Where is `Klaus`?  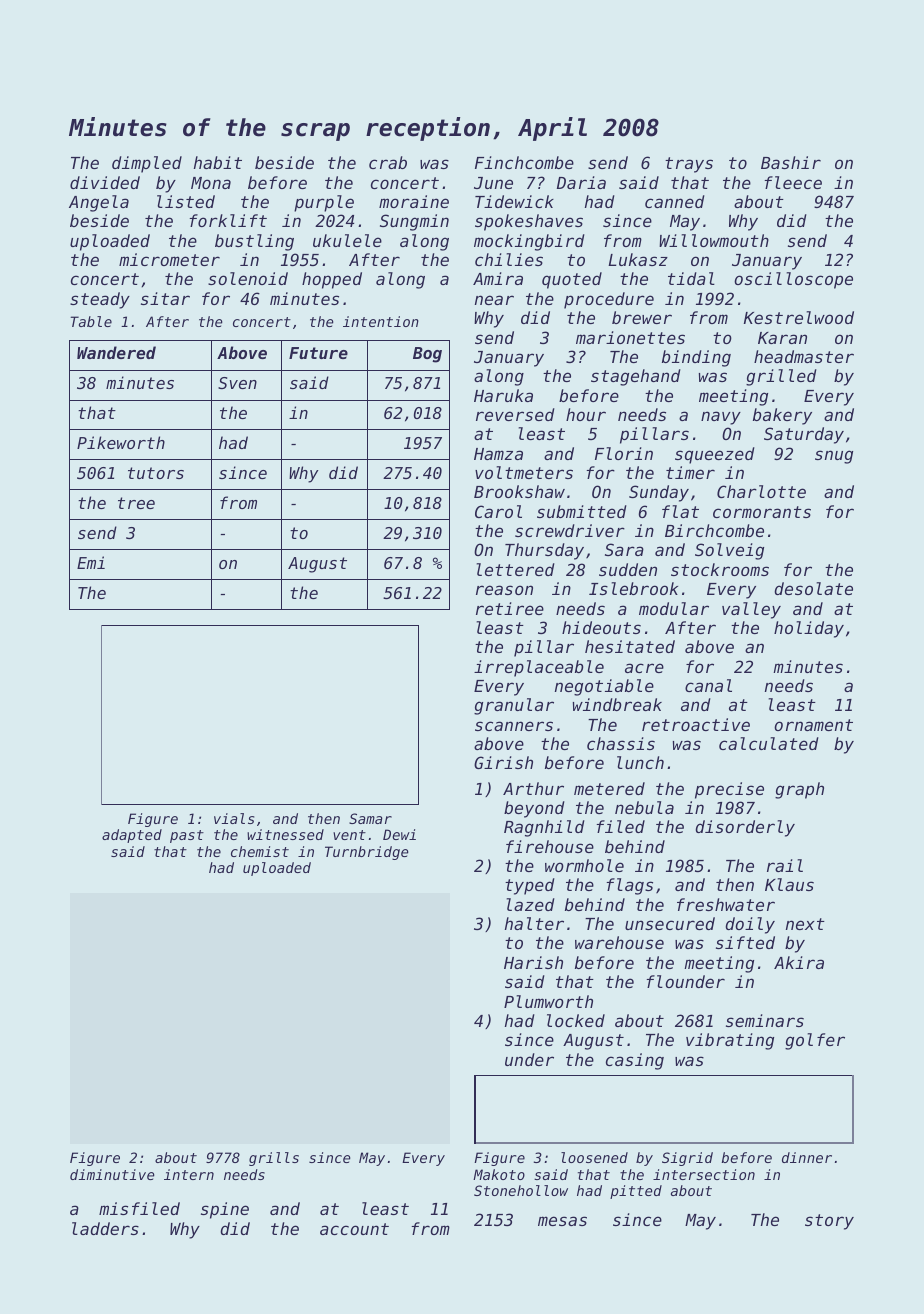 Klaus is located at coordinates (789, 884).
